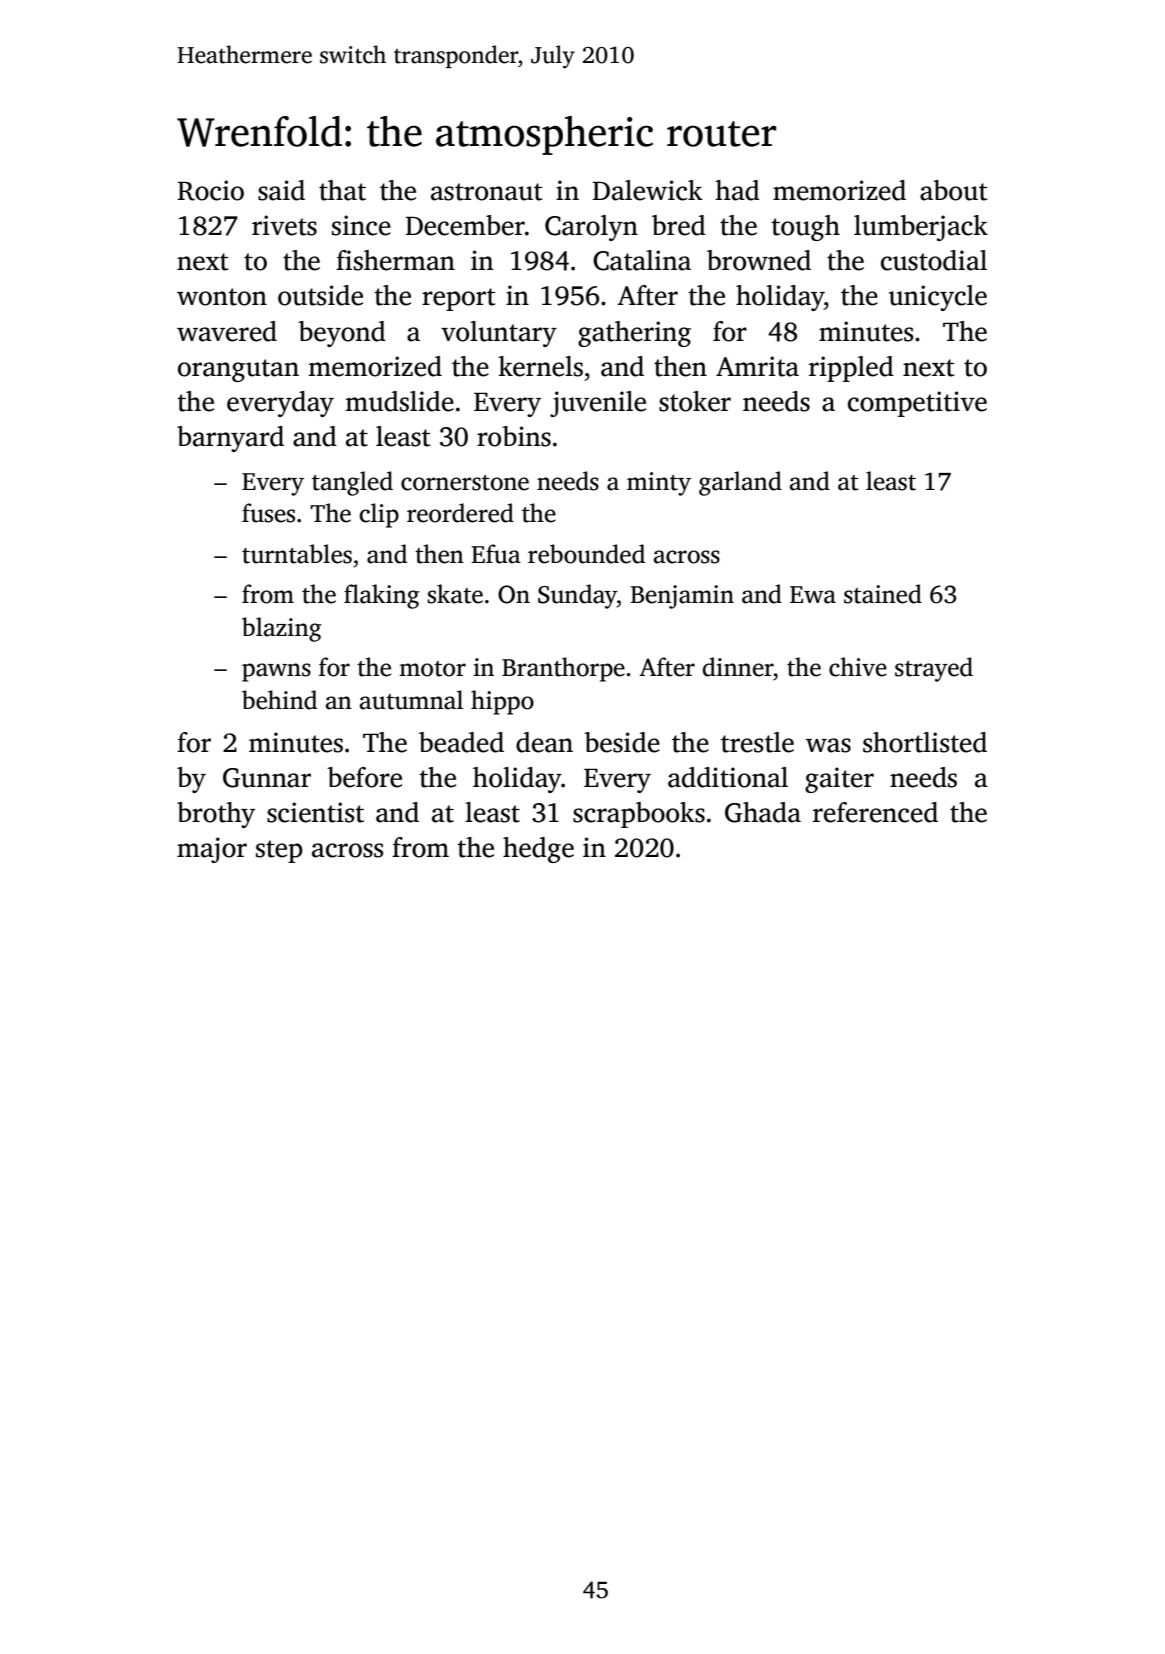  What do you see at coordinates (917, 404) in the screenshot?
I see `competitive` at bounding box center [917, 404].
